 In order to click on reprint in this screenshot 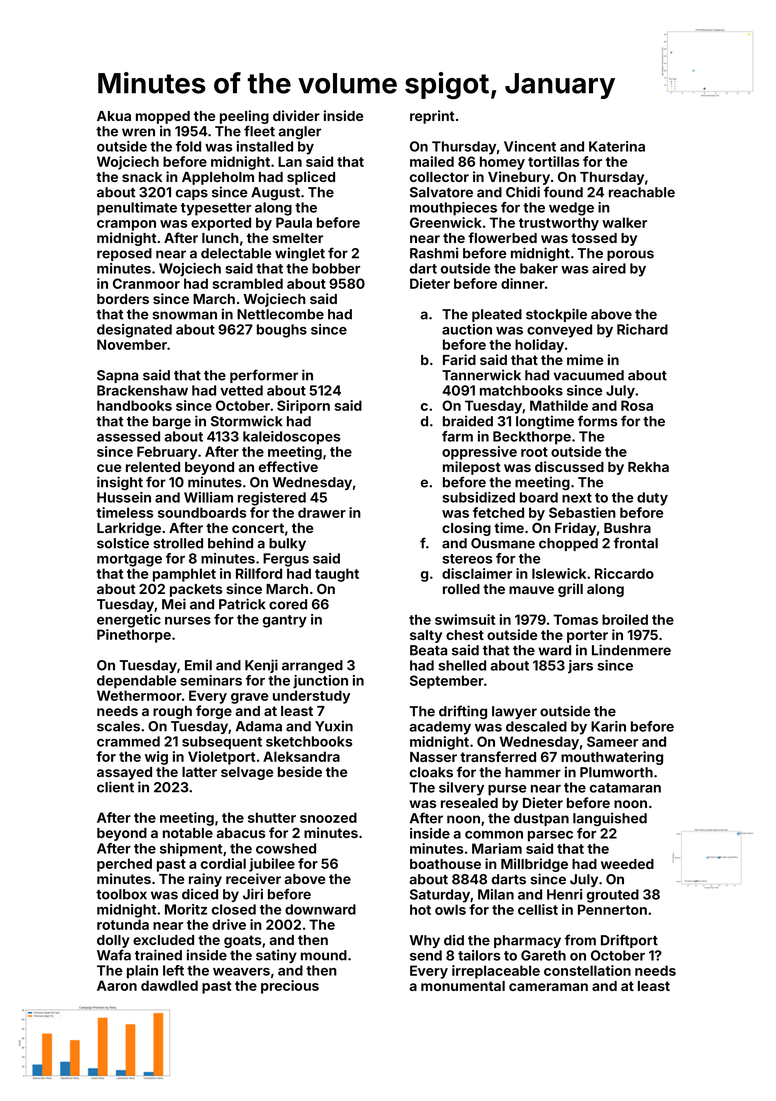, I will do `click(432, 117)`.
